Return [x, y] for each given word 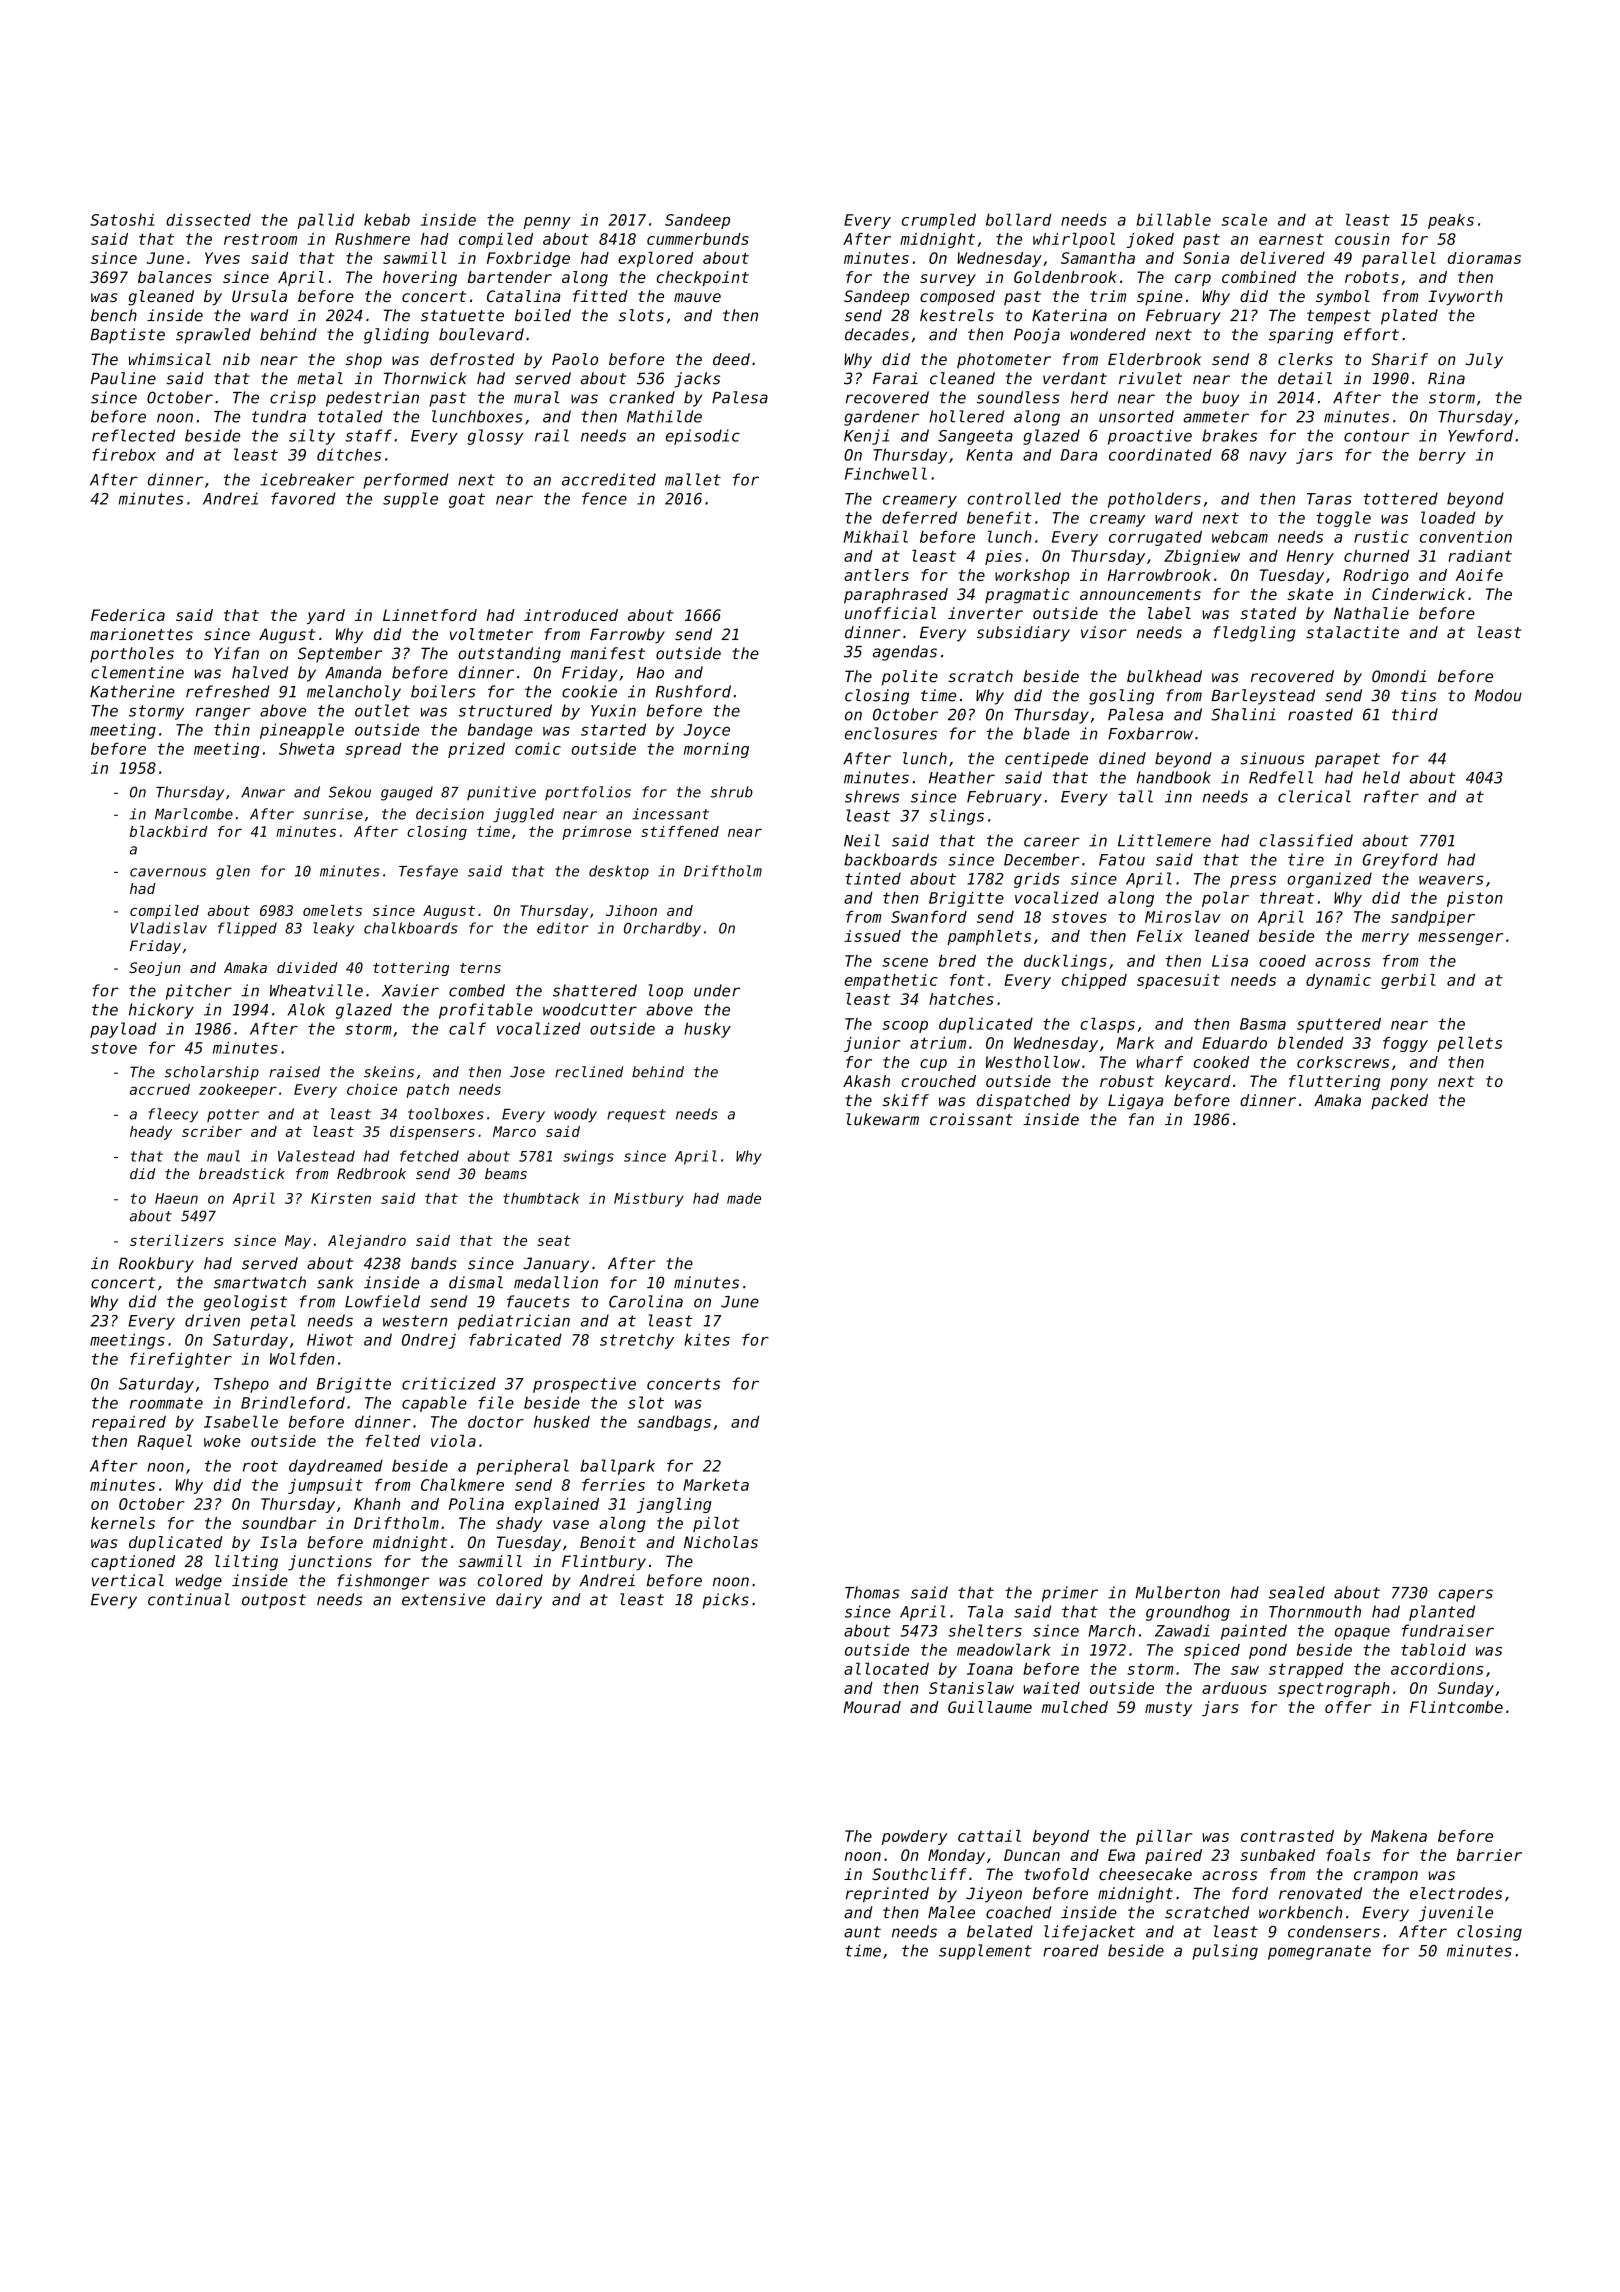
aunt [862, 1932]
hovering [420, 279]
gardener [881, 418]
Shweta [306, 749]
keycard [1198, 1082]
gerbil [1408, 981]
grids [1037, 880]
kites [707, 1339]
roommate [166, 1403]
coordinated [1160, 454]
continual [189, 1599]
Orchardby [662, 929]
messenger [1460, 939]
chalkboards [411, 928]
